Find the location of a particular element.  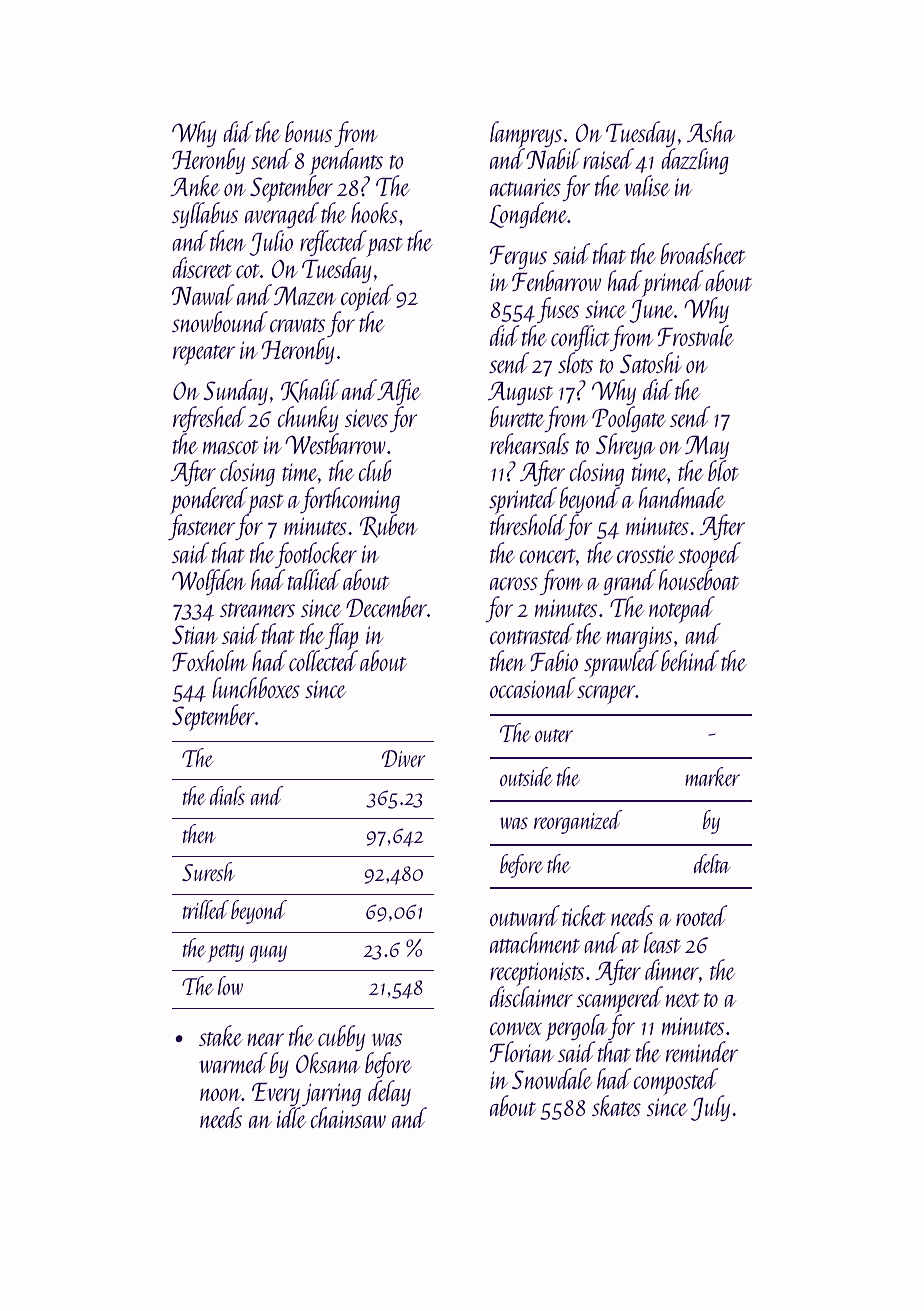

fastener is located at coordinates (201, 527).
